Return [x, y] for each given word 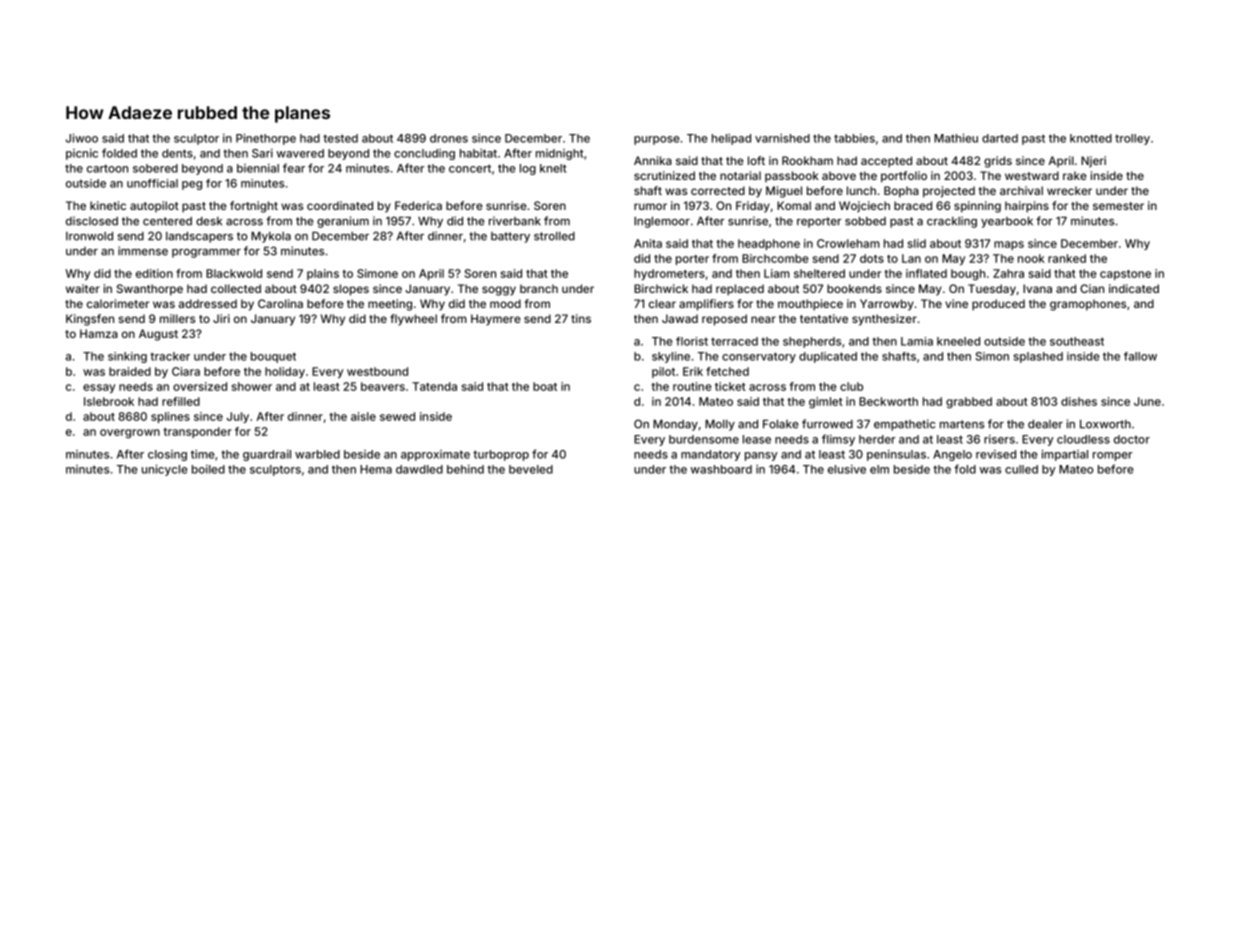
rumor [650, 206]
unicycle [165, 470]
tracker [170, 356]
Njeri [1093, 162]
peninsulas [896, 455]
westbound [377, 371]
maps [1009, 245]
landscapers [199, 237]
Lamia [917, 341]
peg [192, 185]
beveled [531, 469]
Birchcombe [775, 258]
